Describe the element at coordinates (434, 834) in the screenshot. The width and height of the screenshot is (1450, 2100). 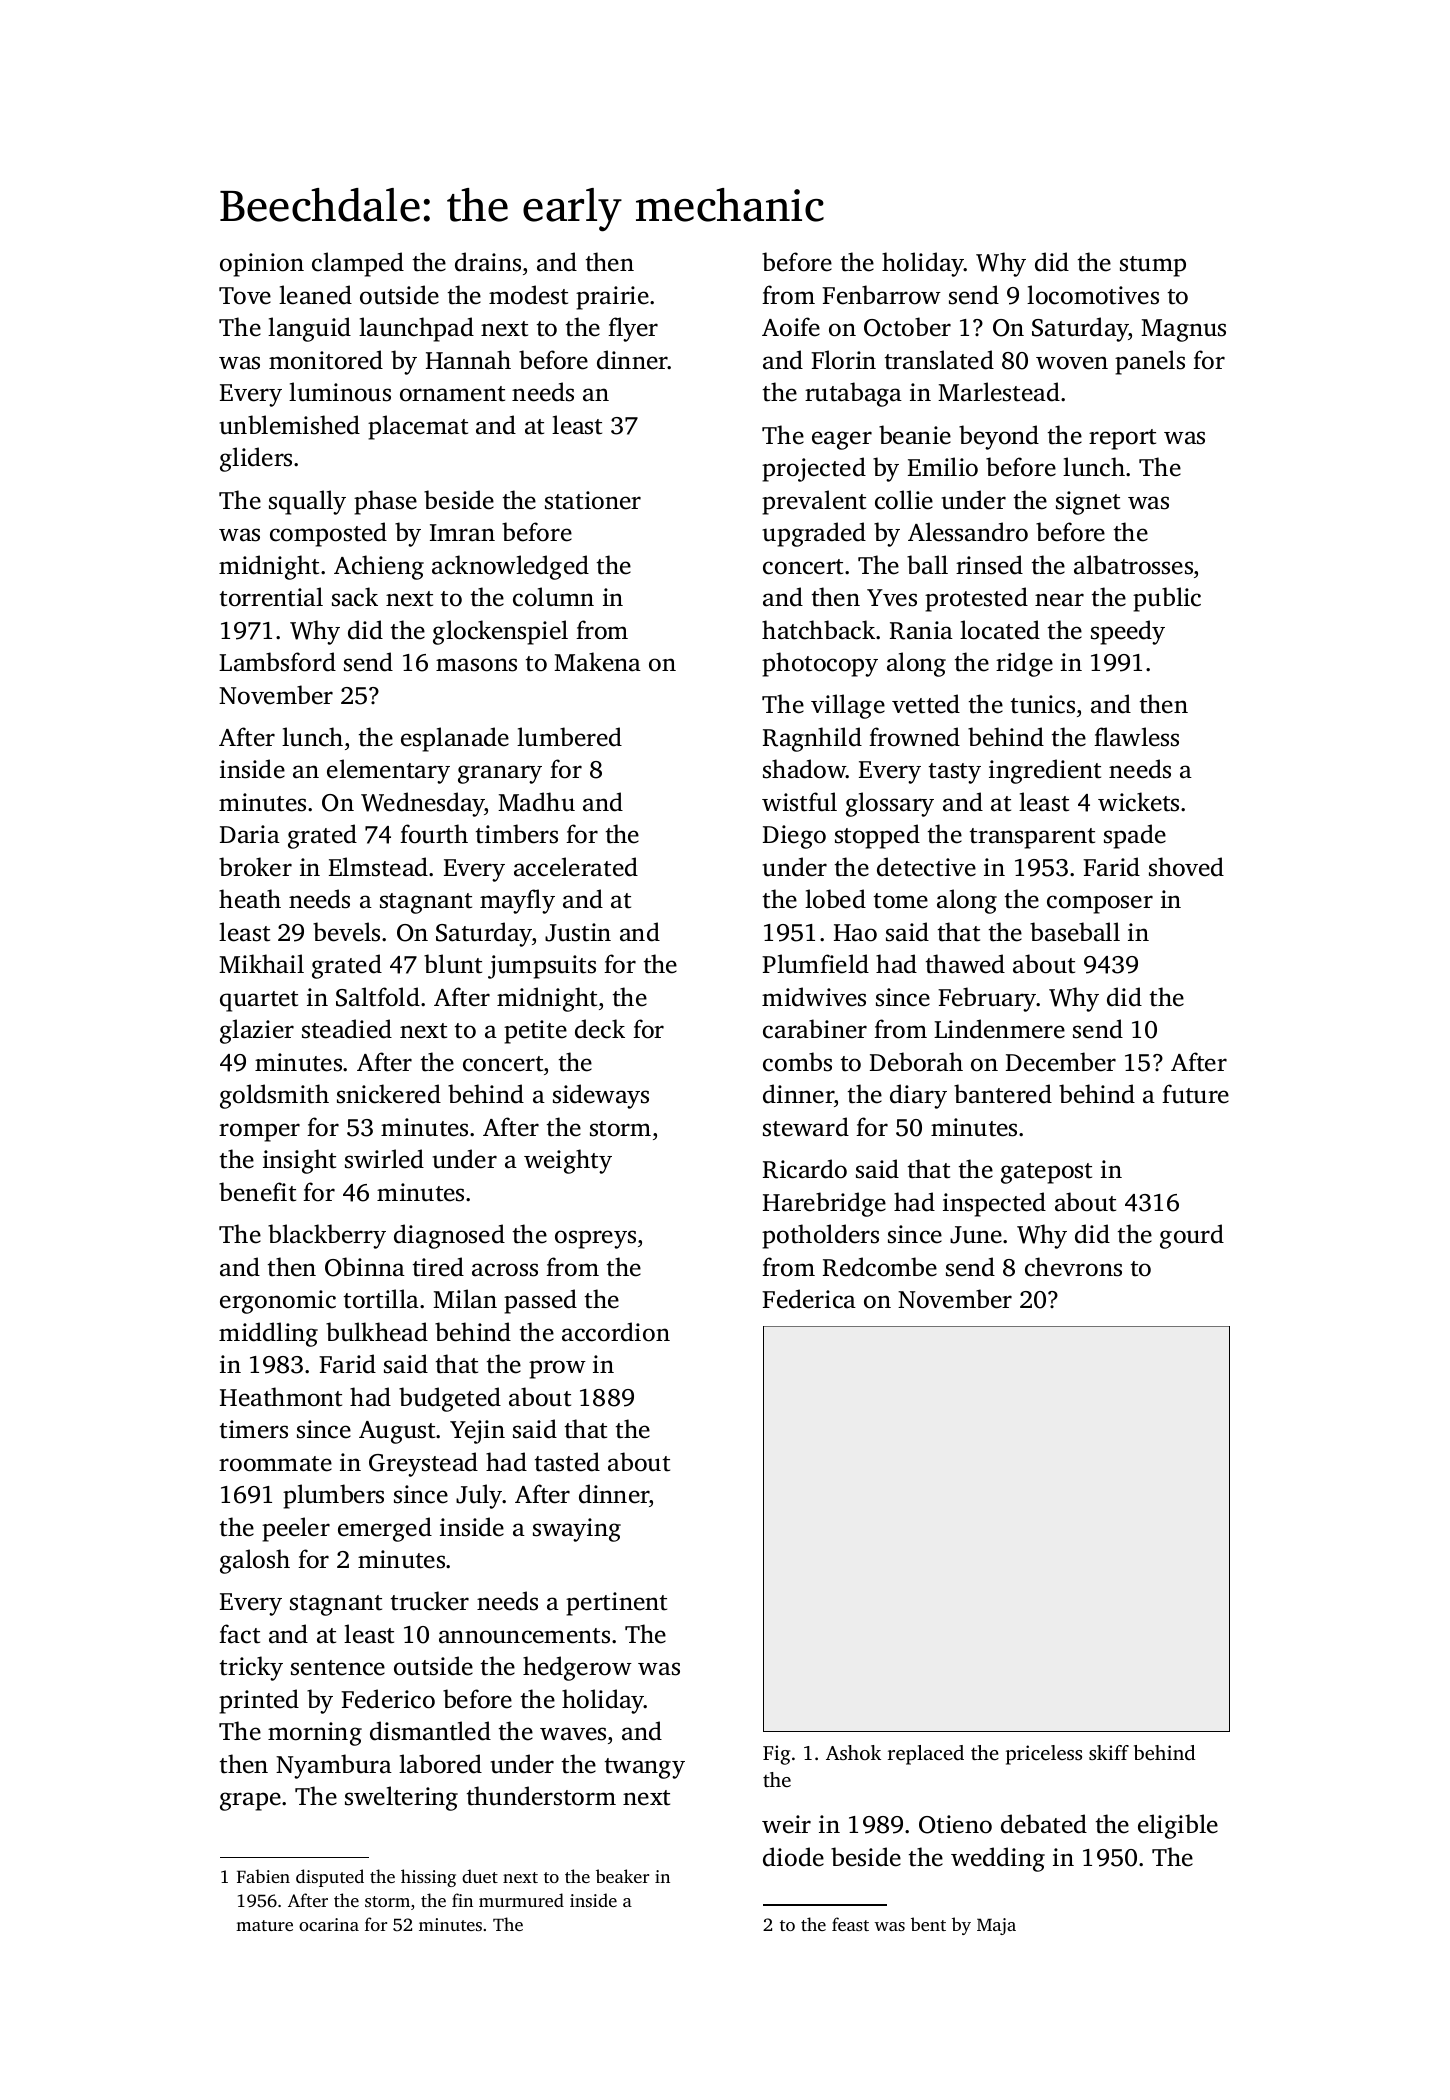
I see `fourth` at that location.
